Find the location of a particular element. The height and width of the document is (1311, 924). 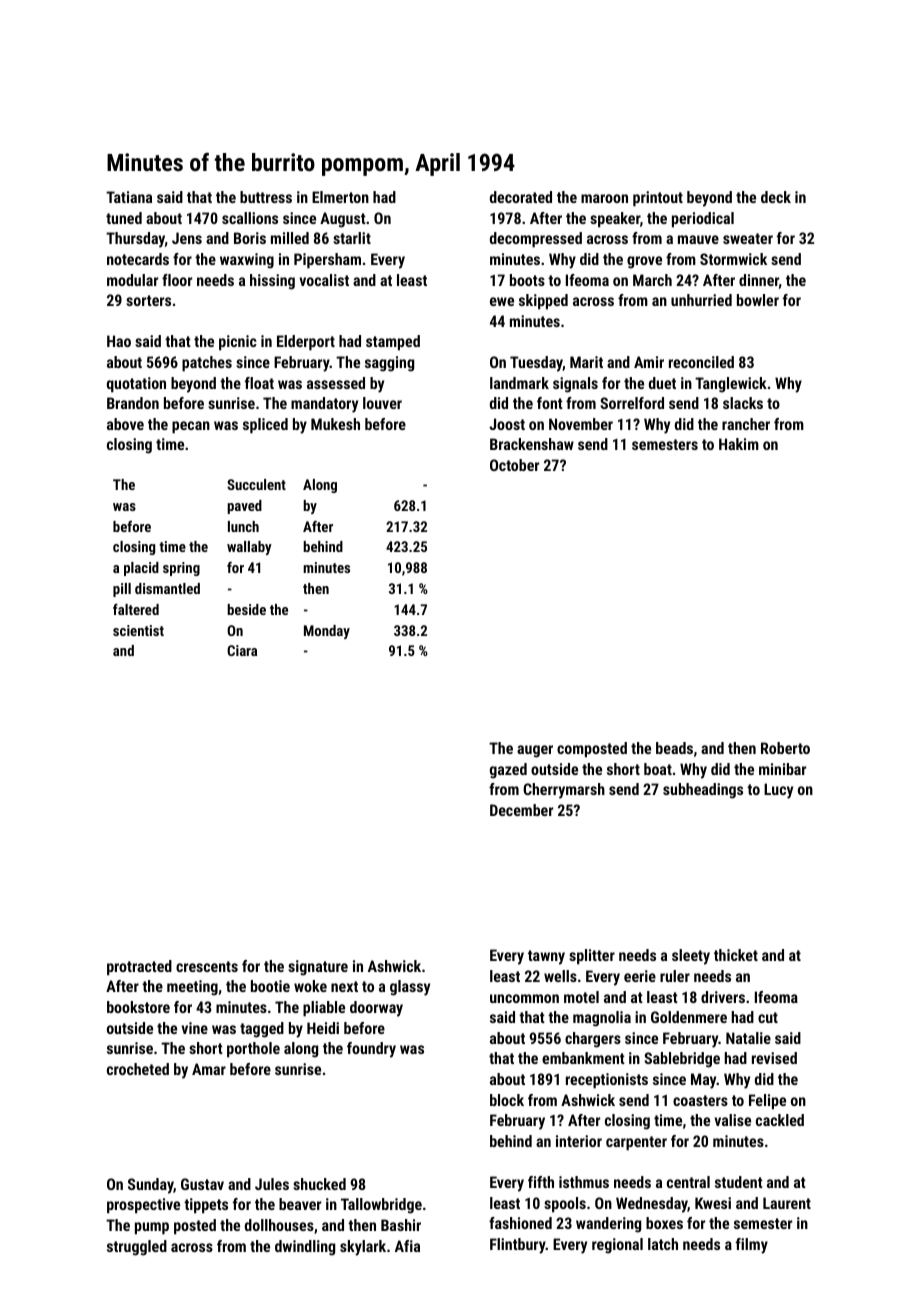

louver is located at coordinates (382, 403).
